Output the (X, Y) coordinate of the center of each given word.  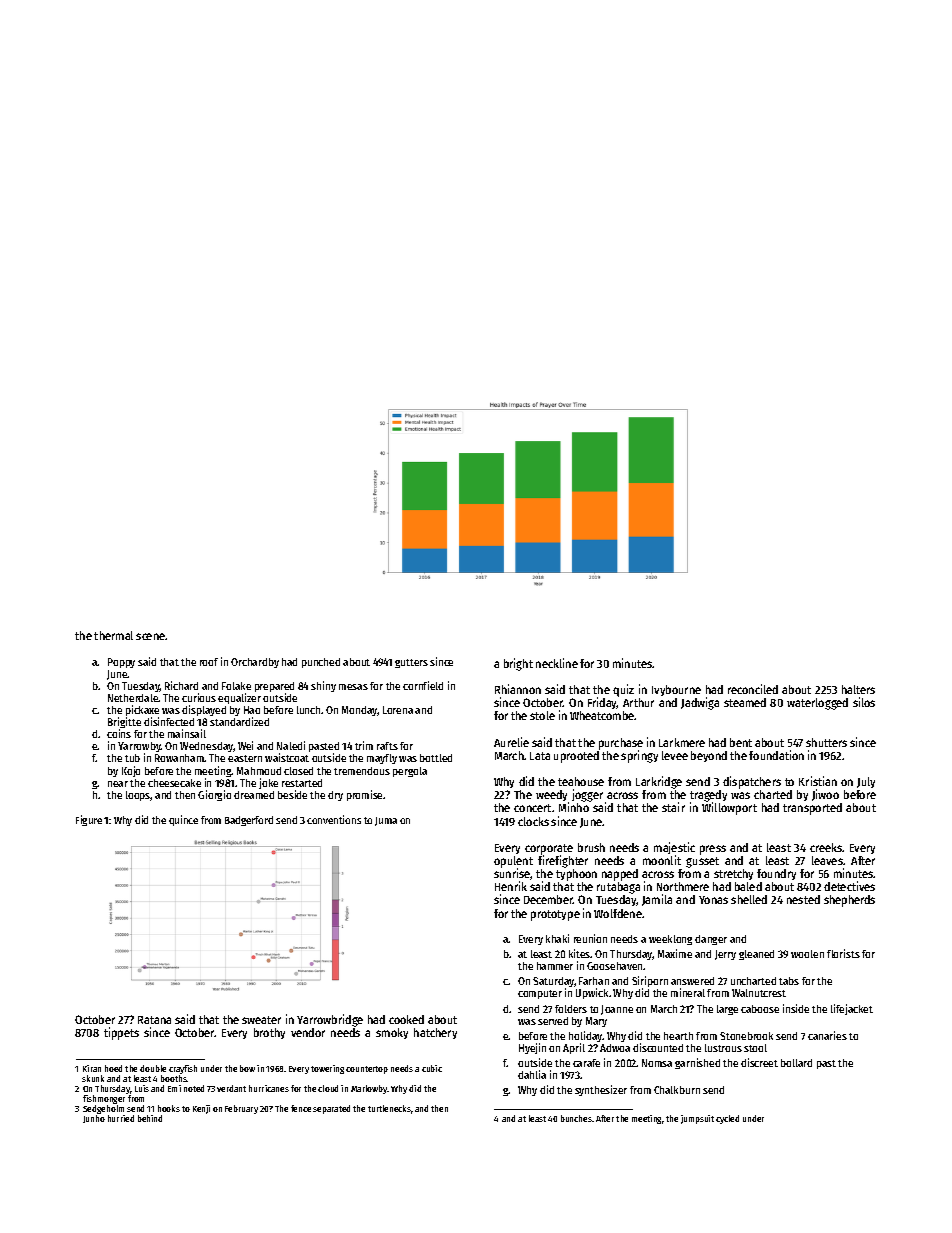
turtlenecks (389, 1108)
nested (803, 899)
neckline (557, 663)
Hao (252, 710)
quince (183, 820)
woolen (807, 954)
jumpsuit (697, 1119)
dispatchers (752, 782)
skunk (93, 1078)
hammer (555, 966)
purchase (621, 744)
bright (518, 664)
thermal (113, 635)
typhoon (576, 875)
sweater (261, 1020)
